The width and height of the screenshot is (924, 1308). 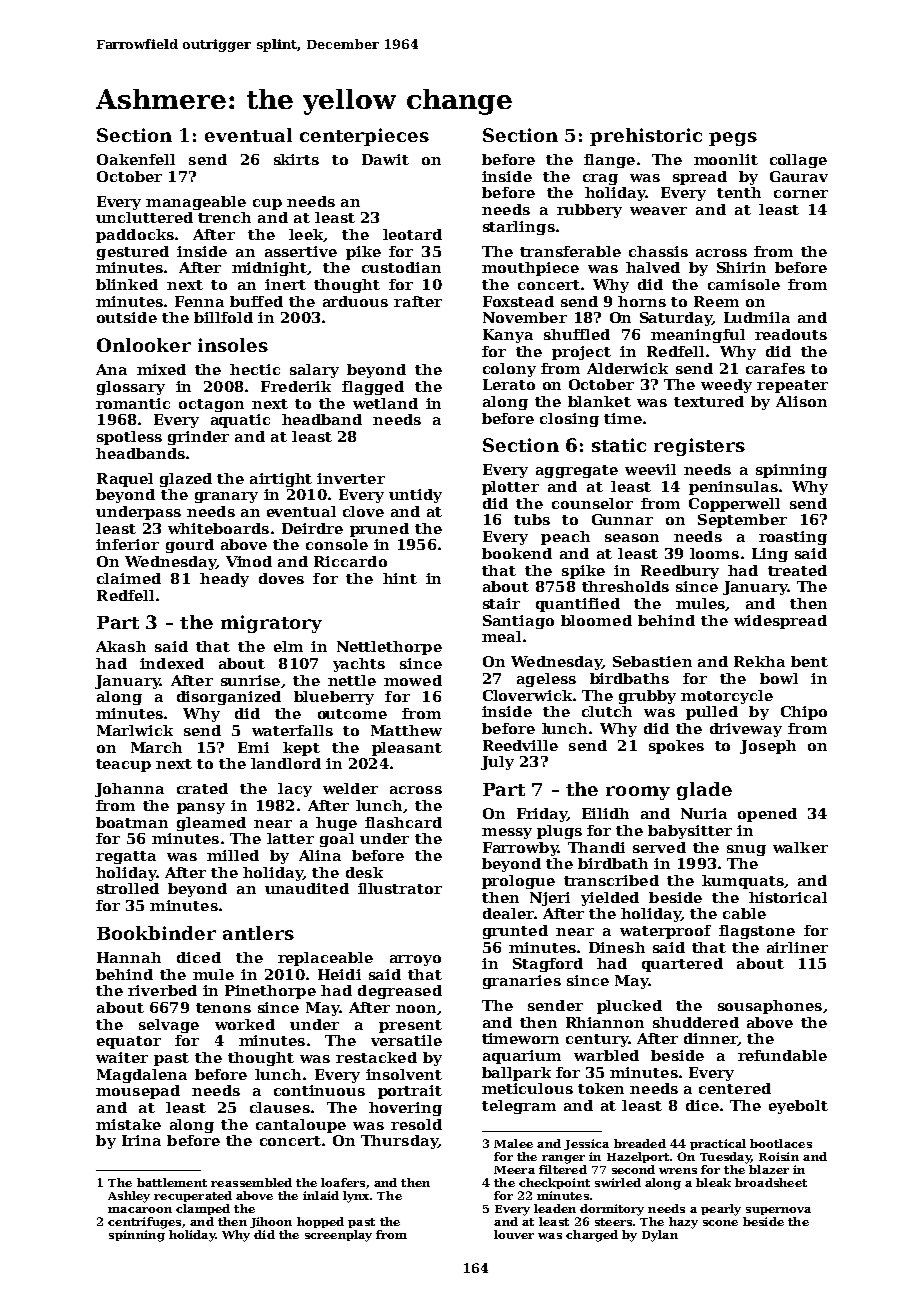 I want to click on Reem, so click(x=716, y=301).
